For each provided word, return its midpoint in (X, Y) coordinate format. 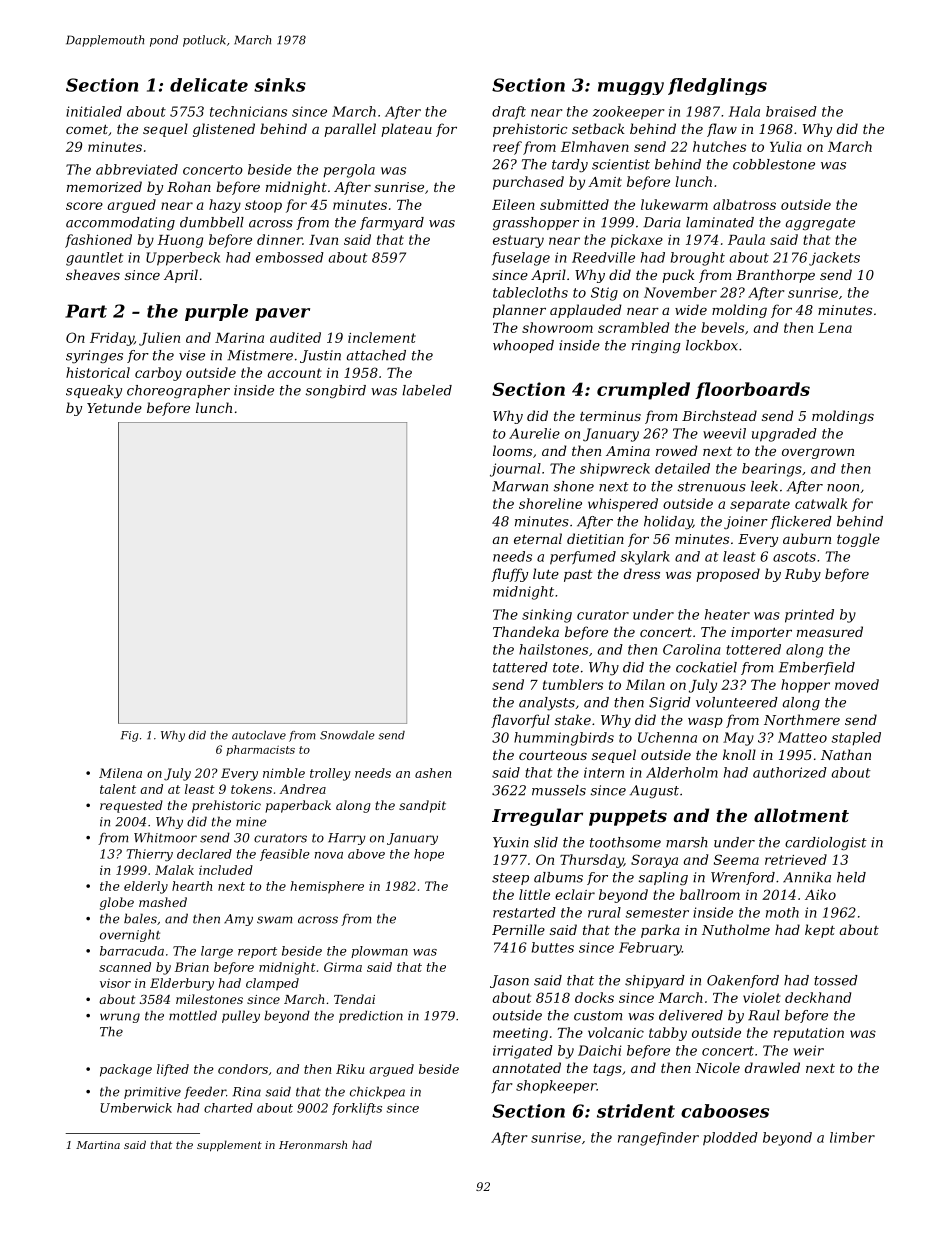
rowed (677, 450)
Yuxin (511, 842)
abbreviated (137, 169)
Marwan (520, 486)
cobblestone (774, 164)
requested (131, 806)
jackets (834, 259)
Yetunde (114, 407)
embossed (290, 257)
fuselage (521, 259)
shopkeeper (556, 1087)
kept (820, 931)
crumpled (643, 391)
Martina (98, 1145)
